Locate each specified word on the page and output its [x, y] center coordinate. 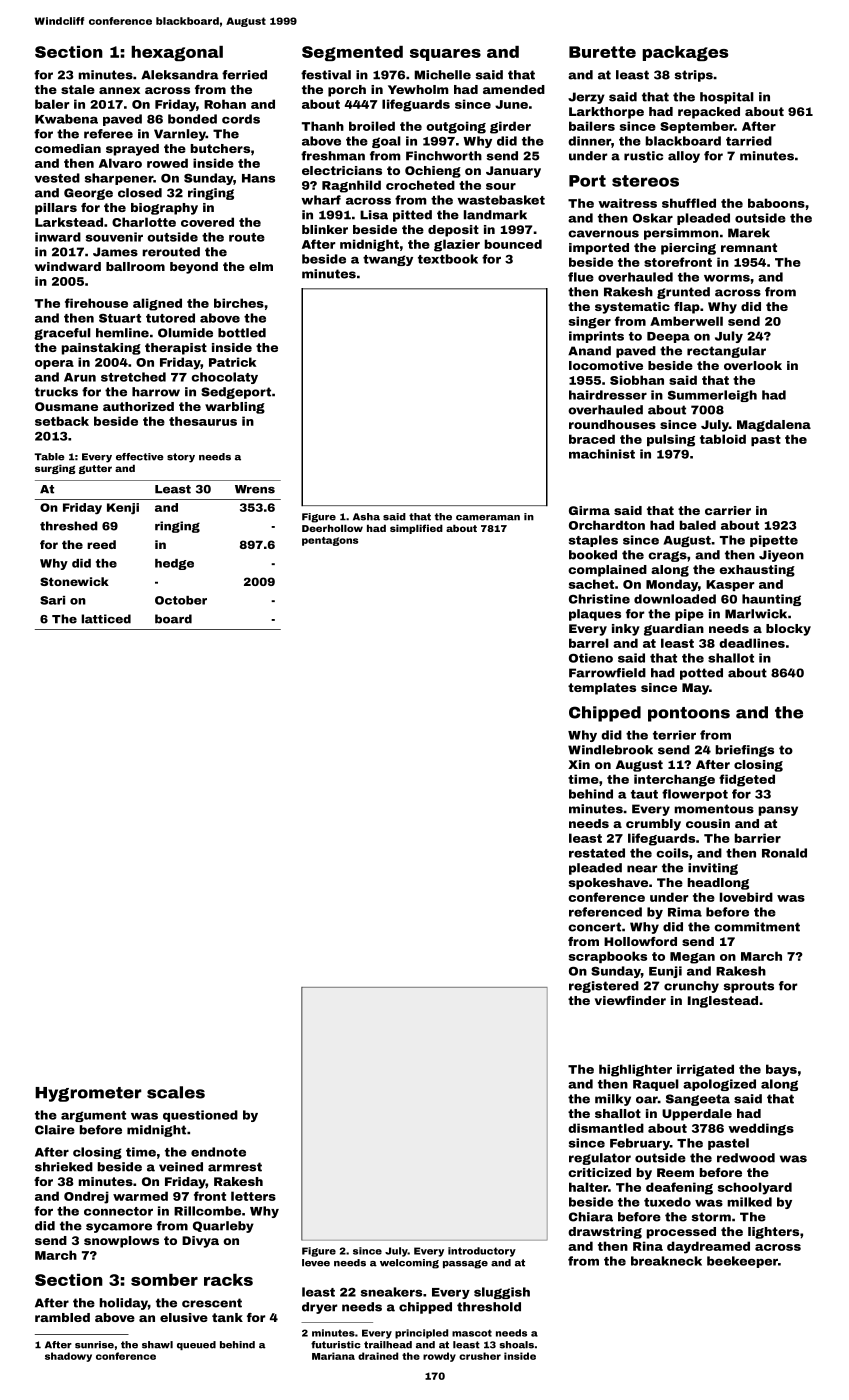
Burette [602, 52]
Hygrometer [88, 1094]
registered [604, 987]
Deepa [668, 337]
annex [119, 90]
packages [685, 53]
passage [465, 1264]
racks [228, 1280]
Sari [52, 600]
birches [239, 303]
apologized [719, 1085]
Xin [579, 764]
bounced [513, 244]
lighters [773, 1233]
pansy [778, 811]
